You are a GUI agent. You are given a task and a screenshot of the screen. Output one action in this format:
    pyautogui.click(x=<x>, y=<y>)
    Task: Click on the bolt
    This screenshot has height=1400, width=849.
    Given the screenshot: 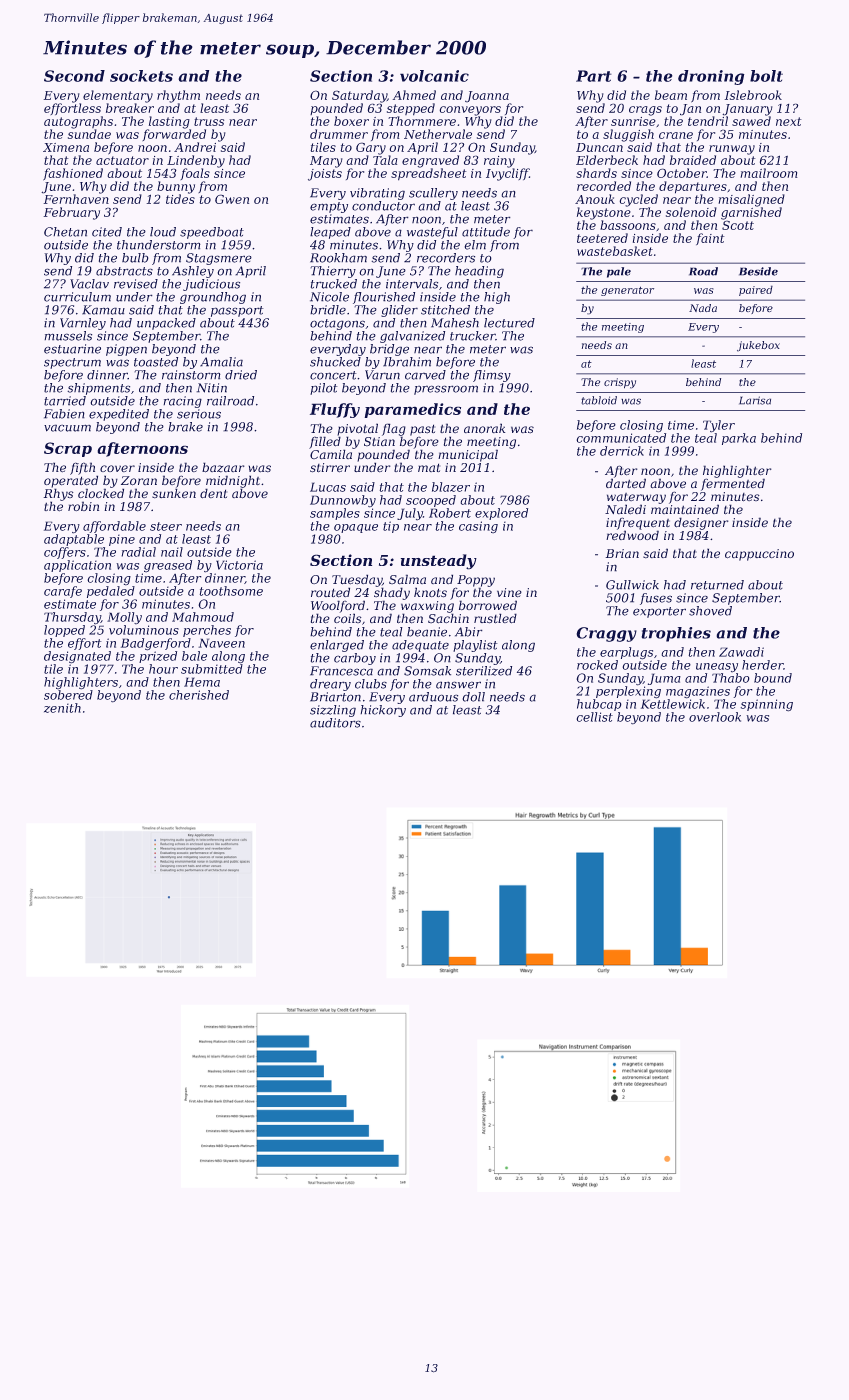 What is the action you would take?
    pyautogui.click(x=766, y=76)
